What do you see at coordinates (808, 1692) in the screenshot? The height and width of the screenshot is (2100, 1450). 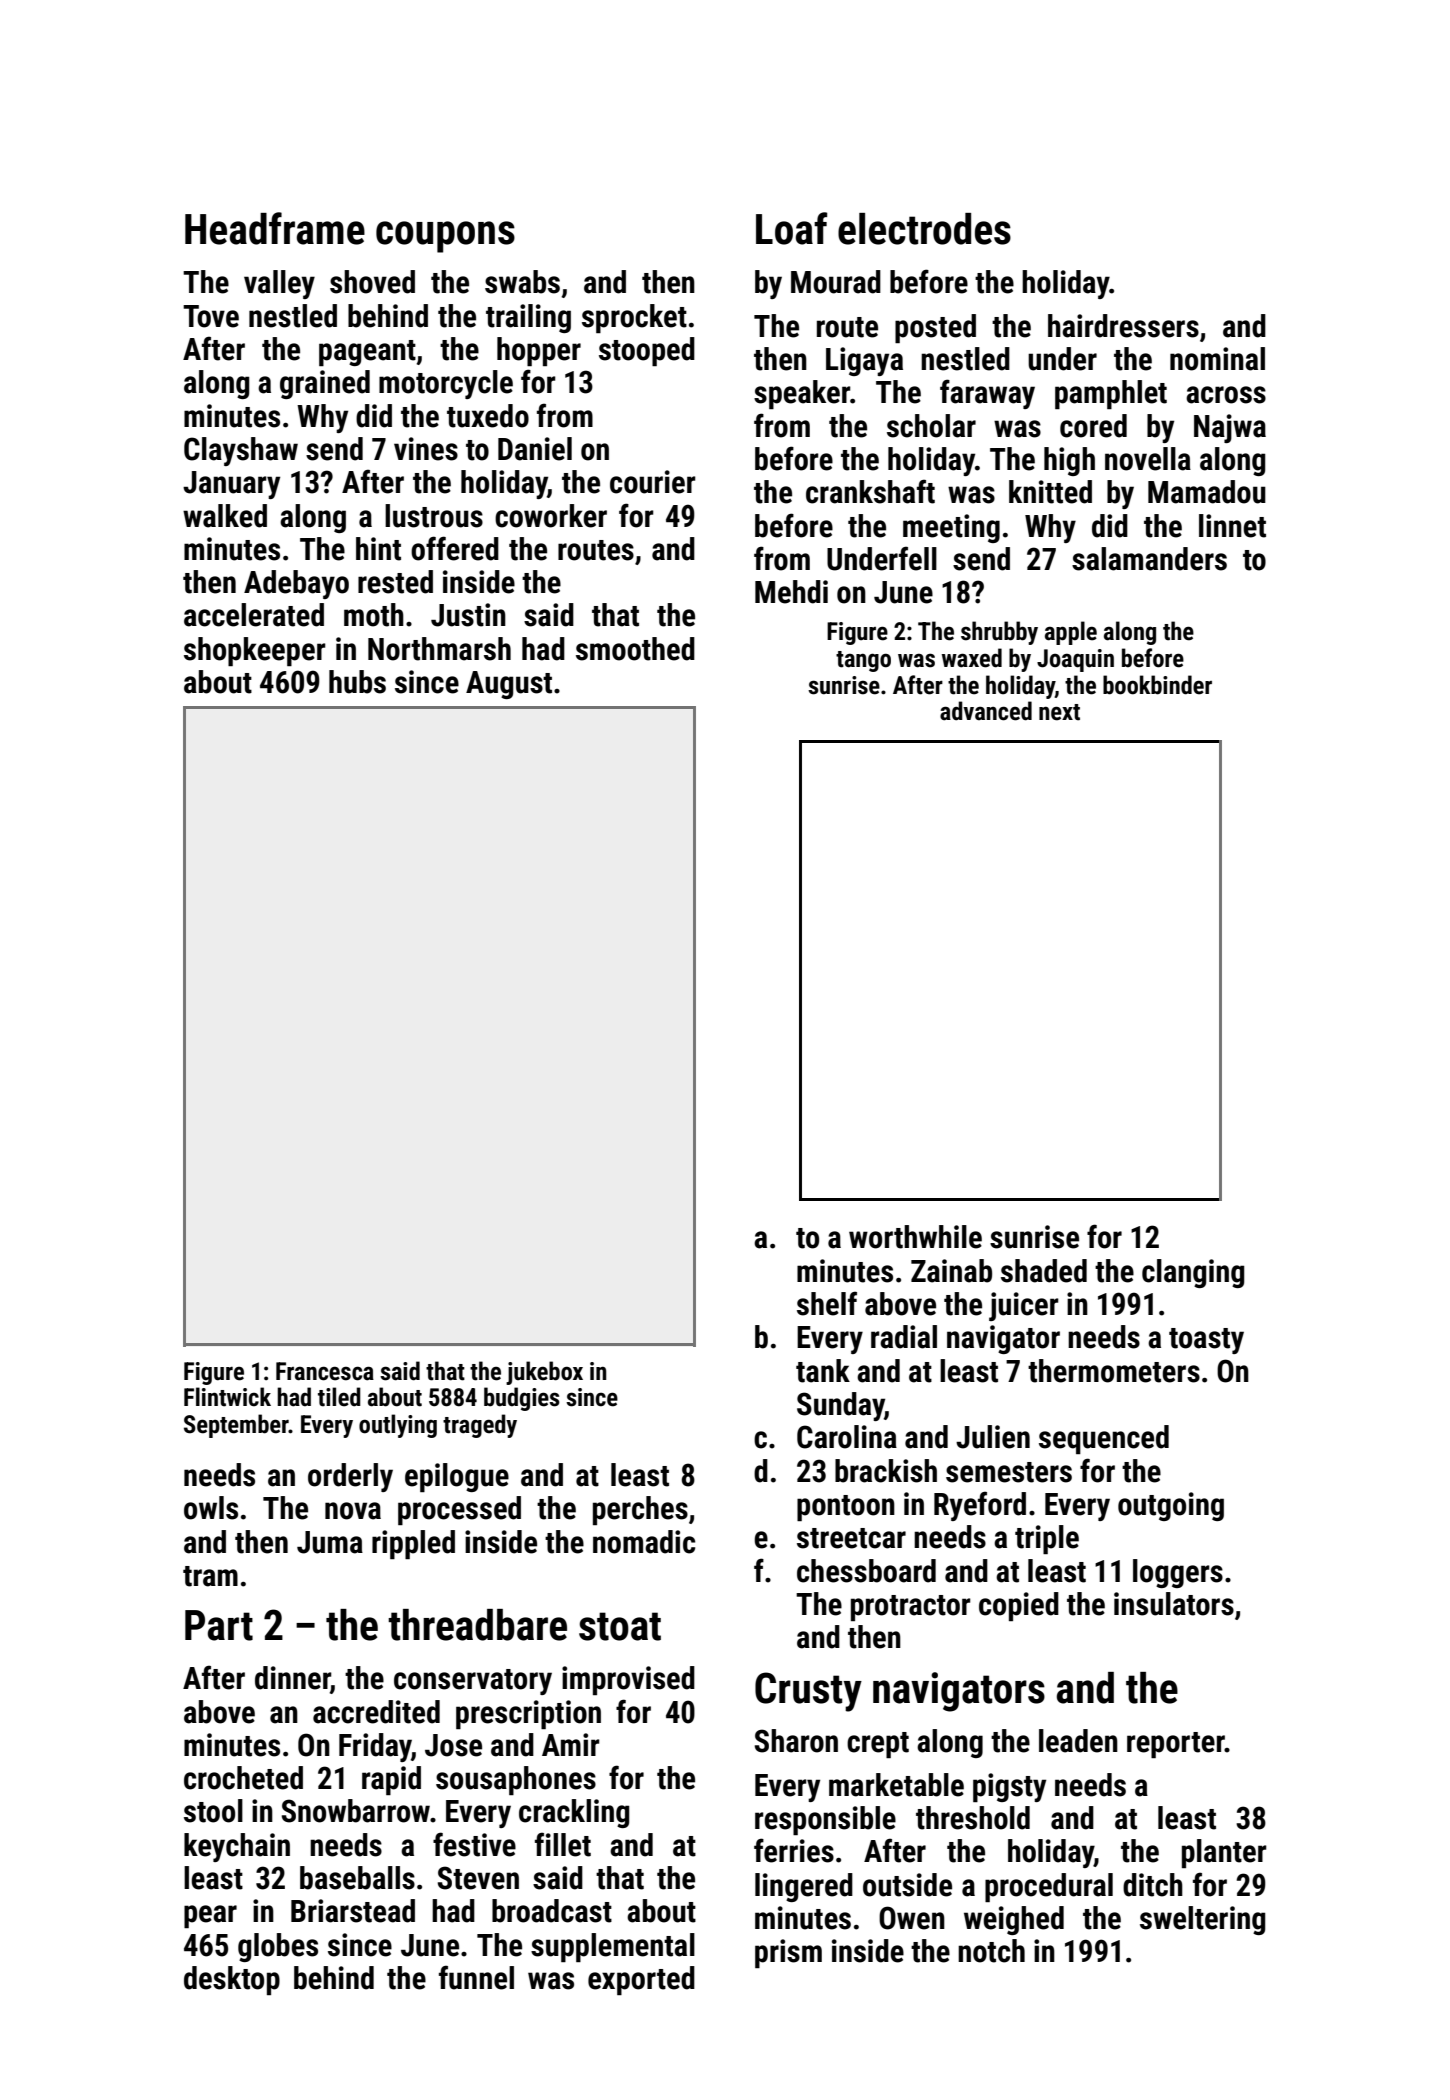 I see `Crusty` at bounding box center [808, 1692].
